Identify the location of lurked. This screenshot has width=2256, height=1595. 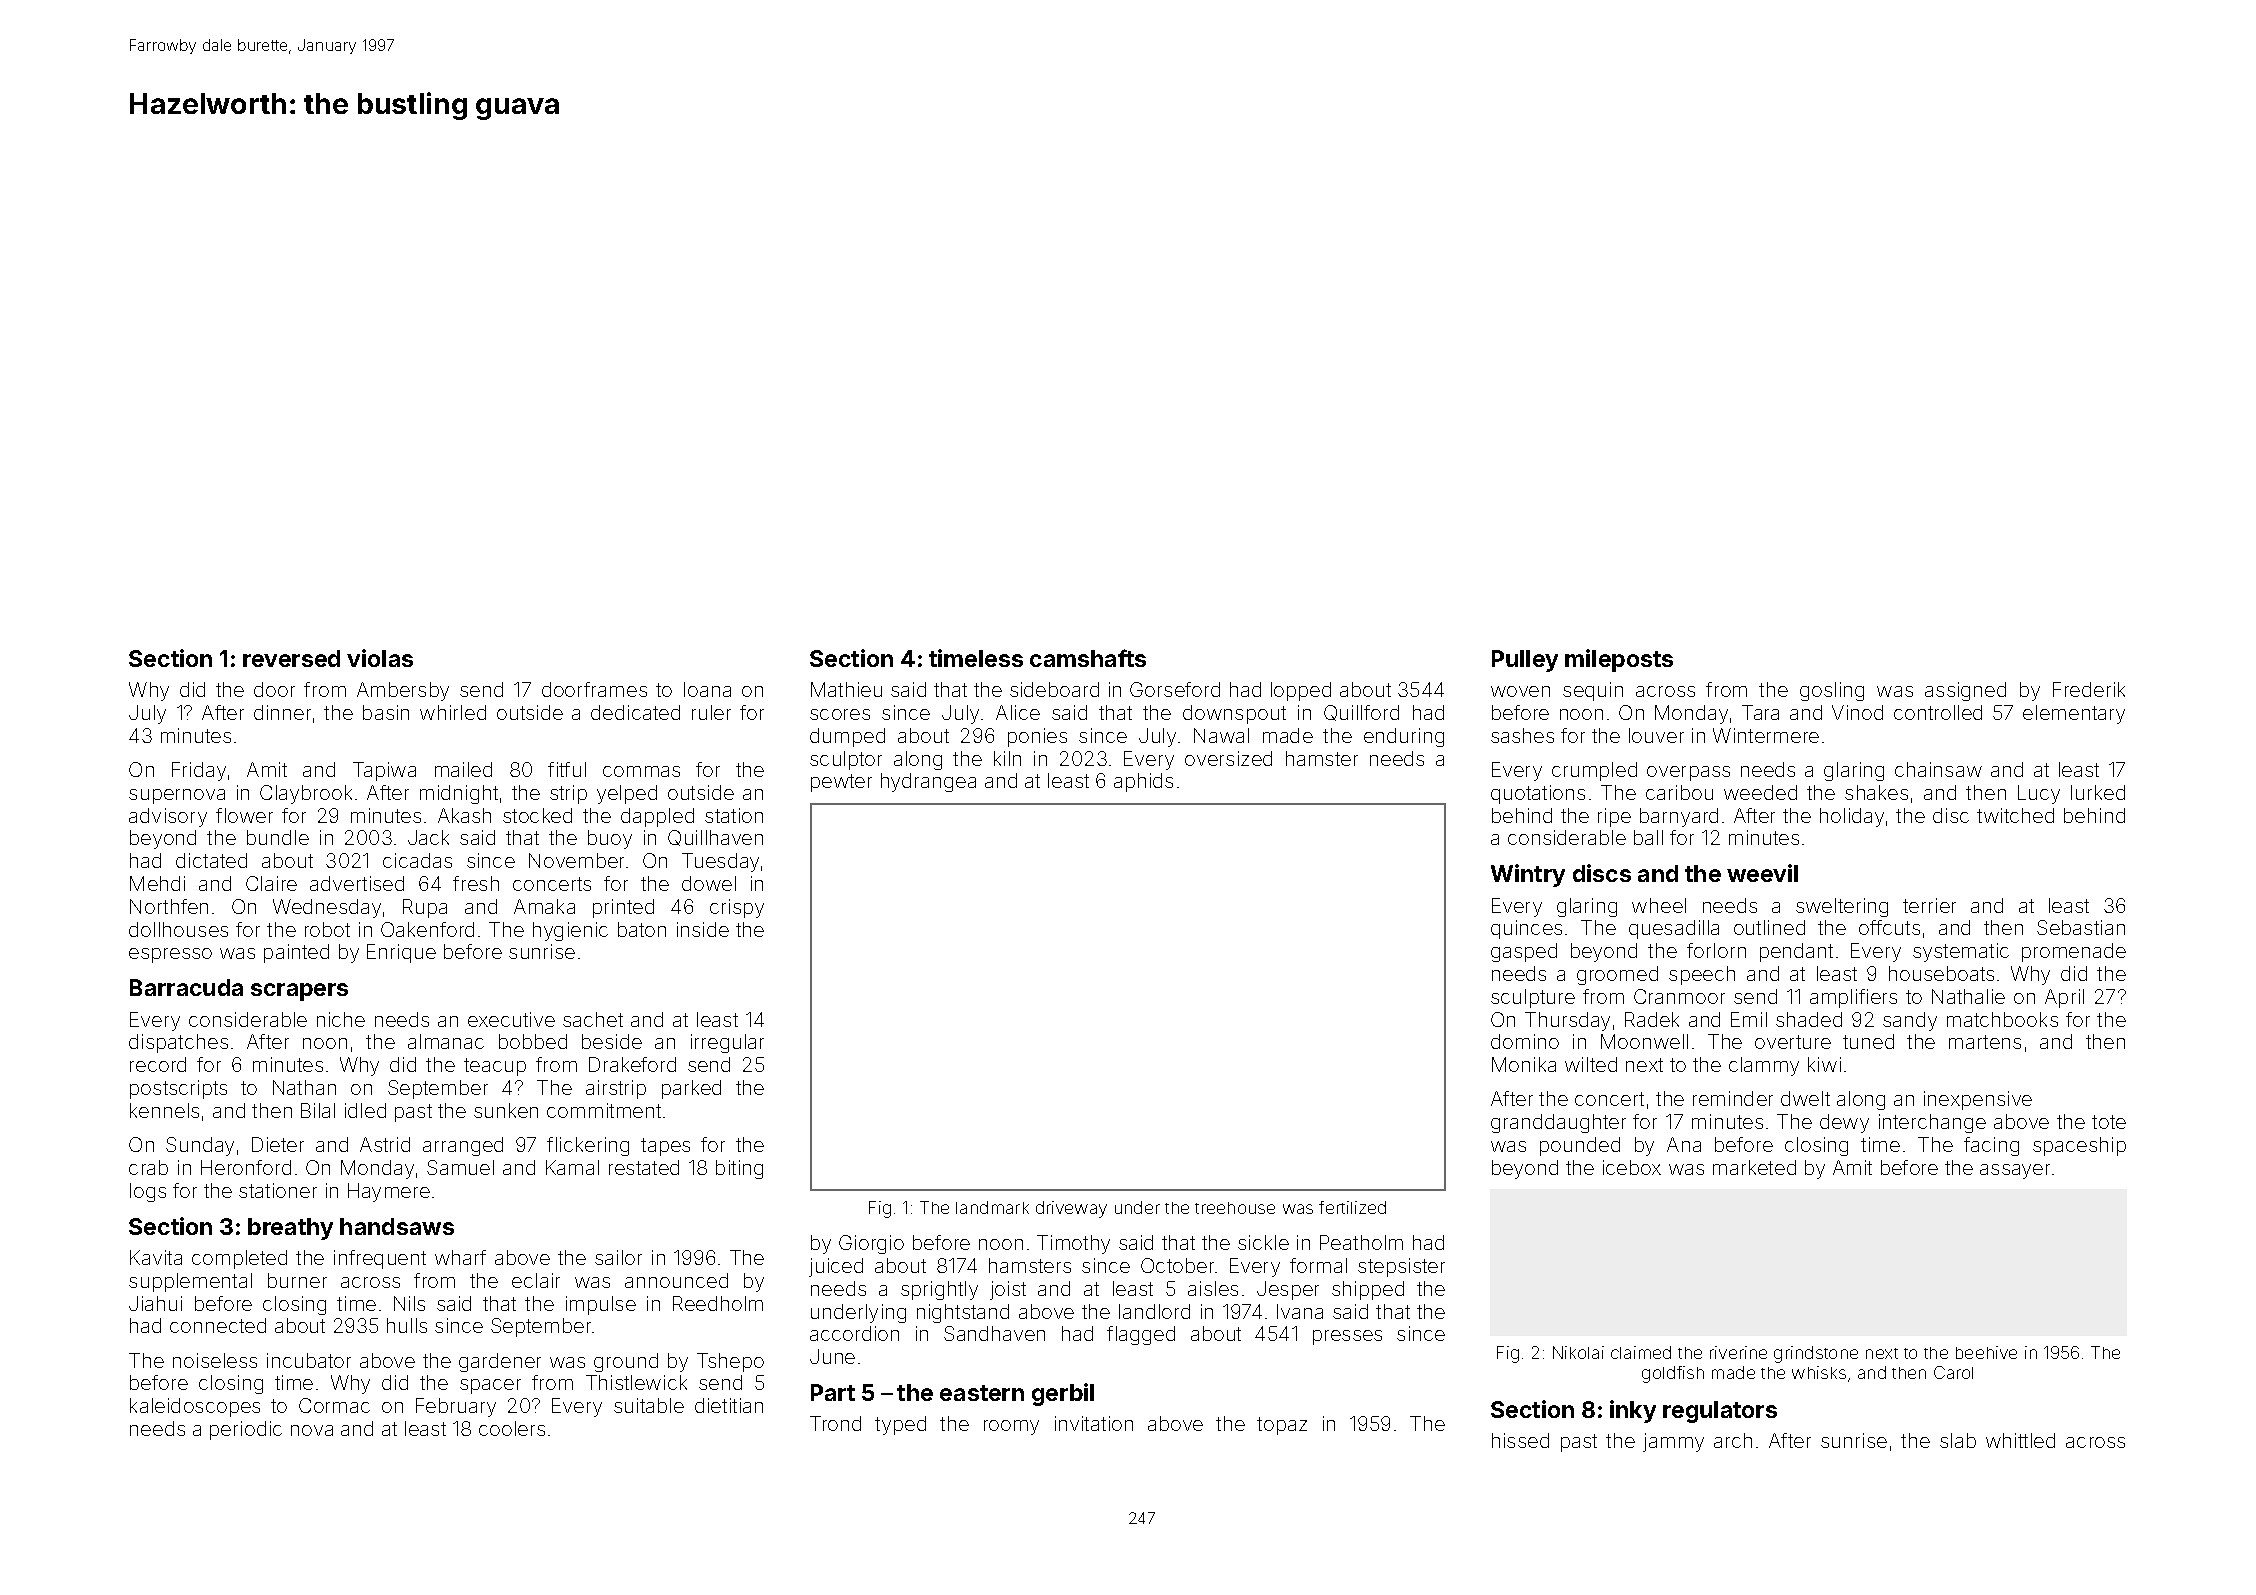
(2098, 792).
